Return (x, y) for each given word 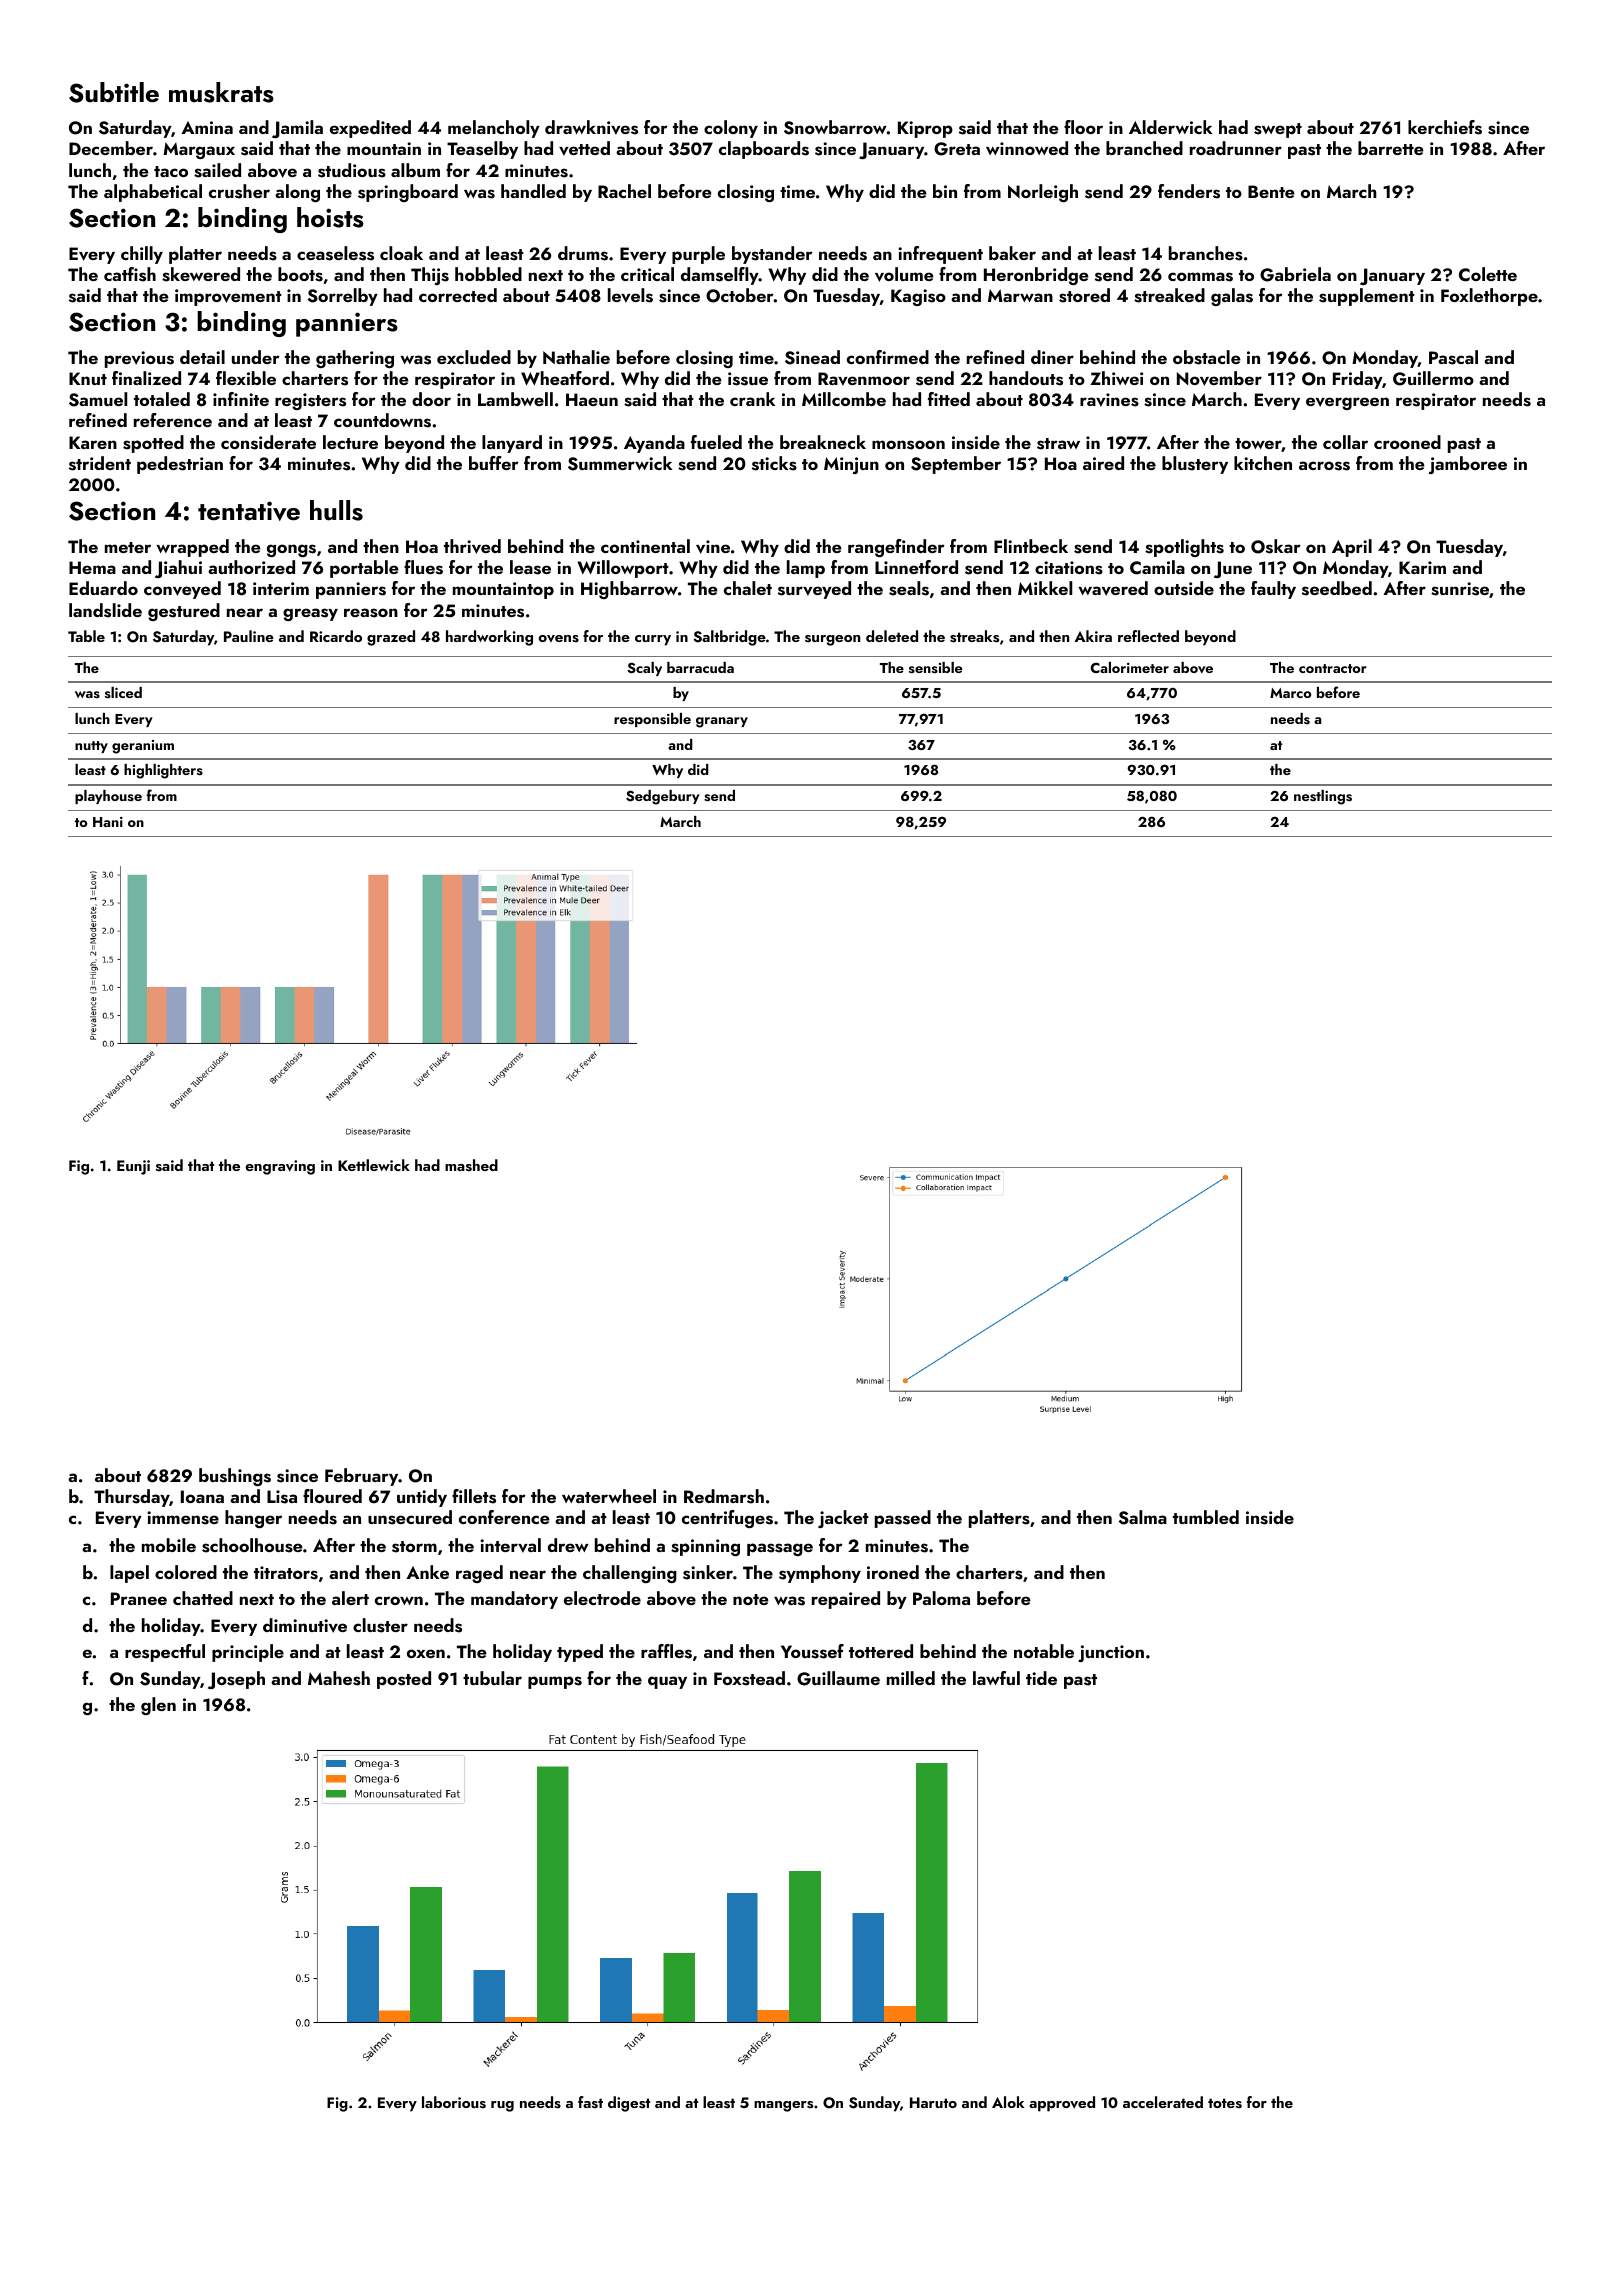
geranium (143, 747)
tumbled (1206, 1517)
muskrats (221, 92)
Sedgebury (663, 797)
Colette (1488, 274)
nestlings (1323, 797)
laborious (454, 2102)
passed (903, 1519)
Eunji (133, 1167)
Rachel (624, 191)
